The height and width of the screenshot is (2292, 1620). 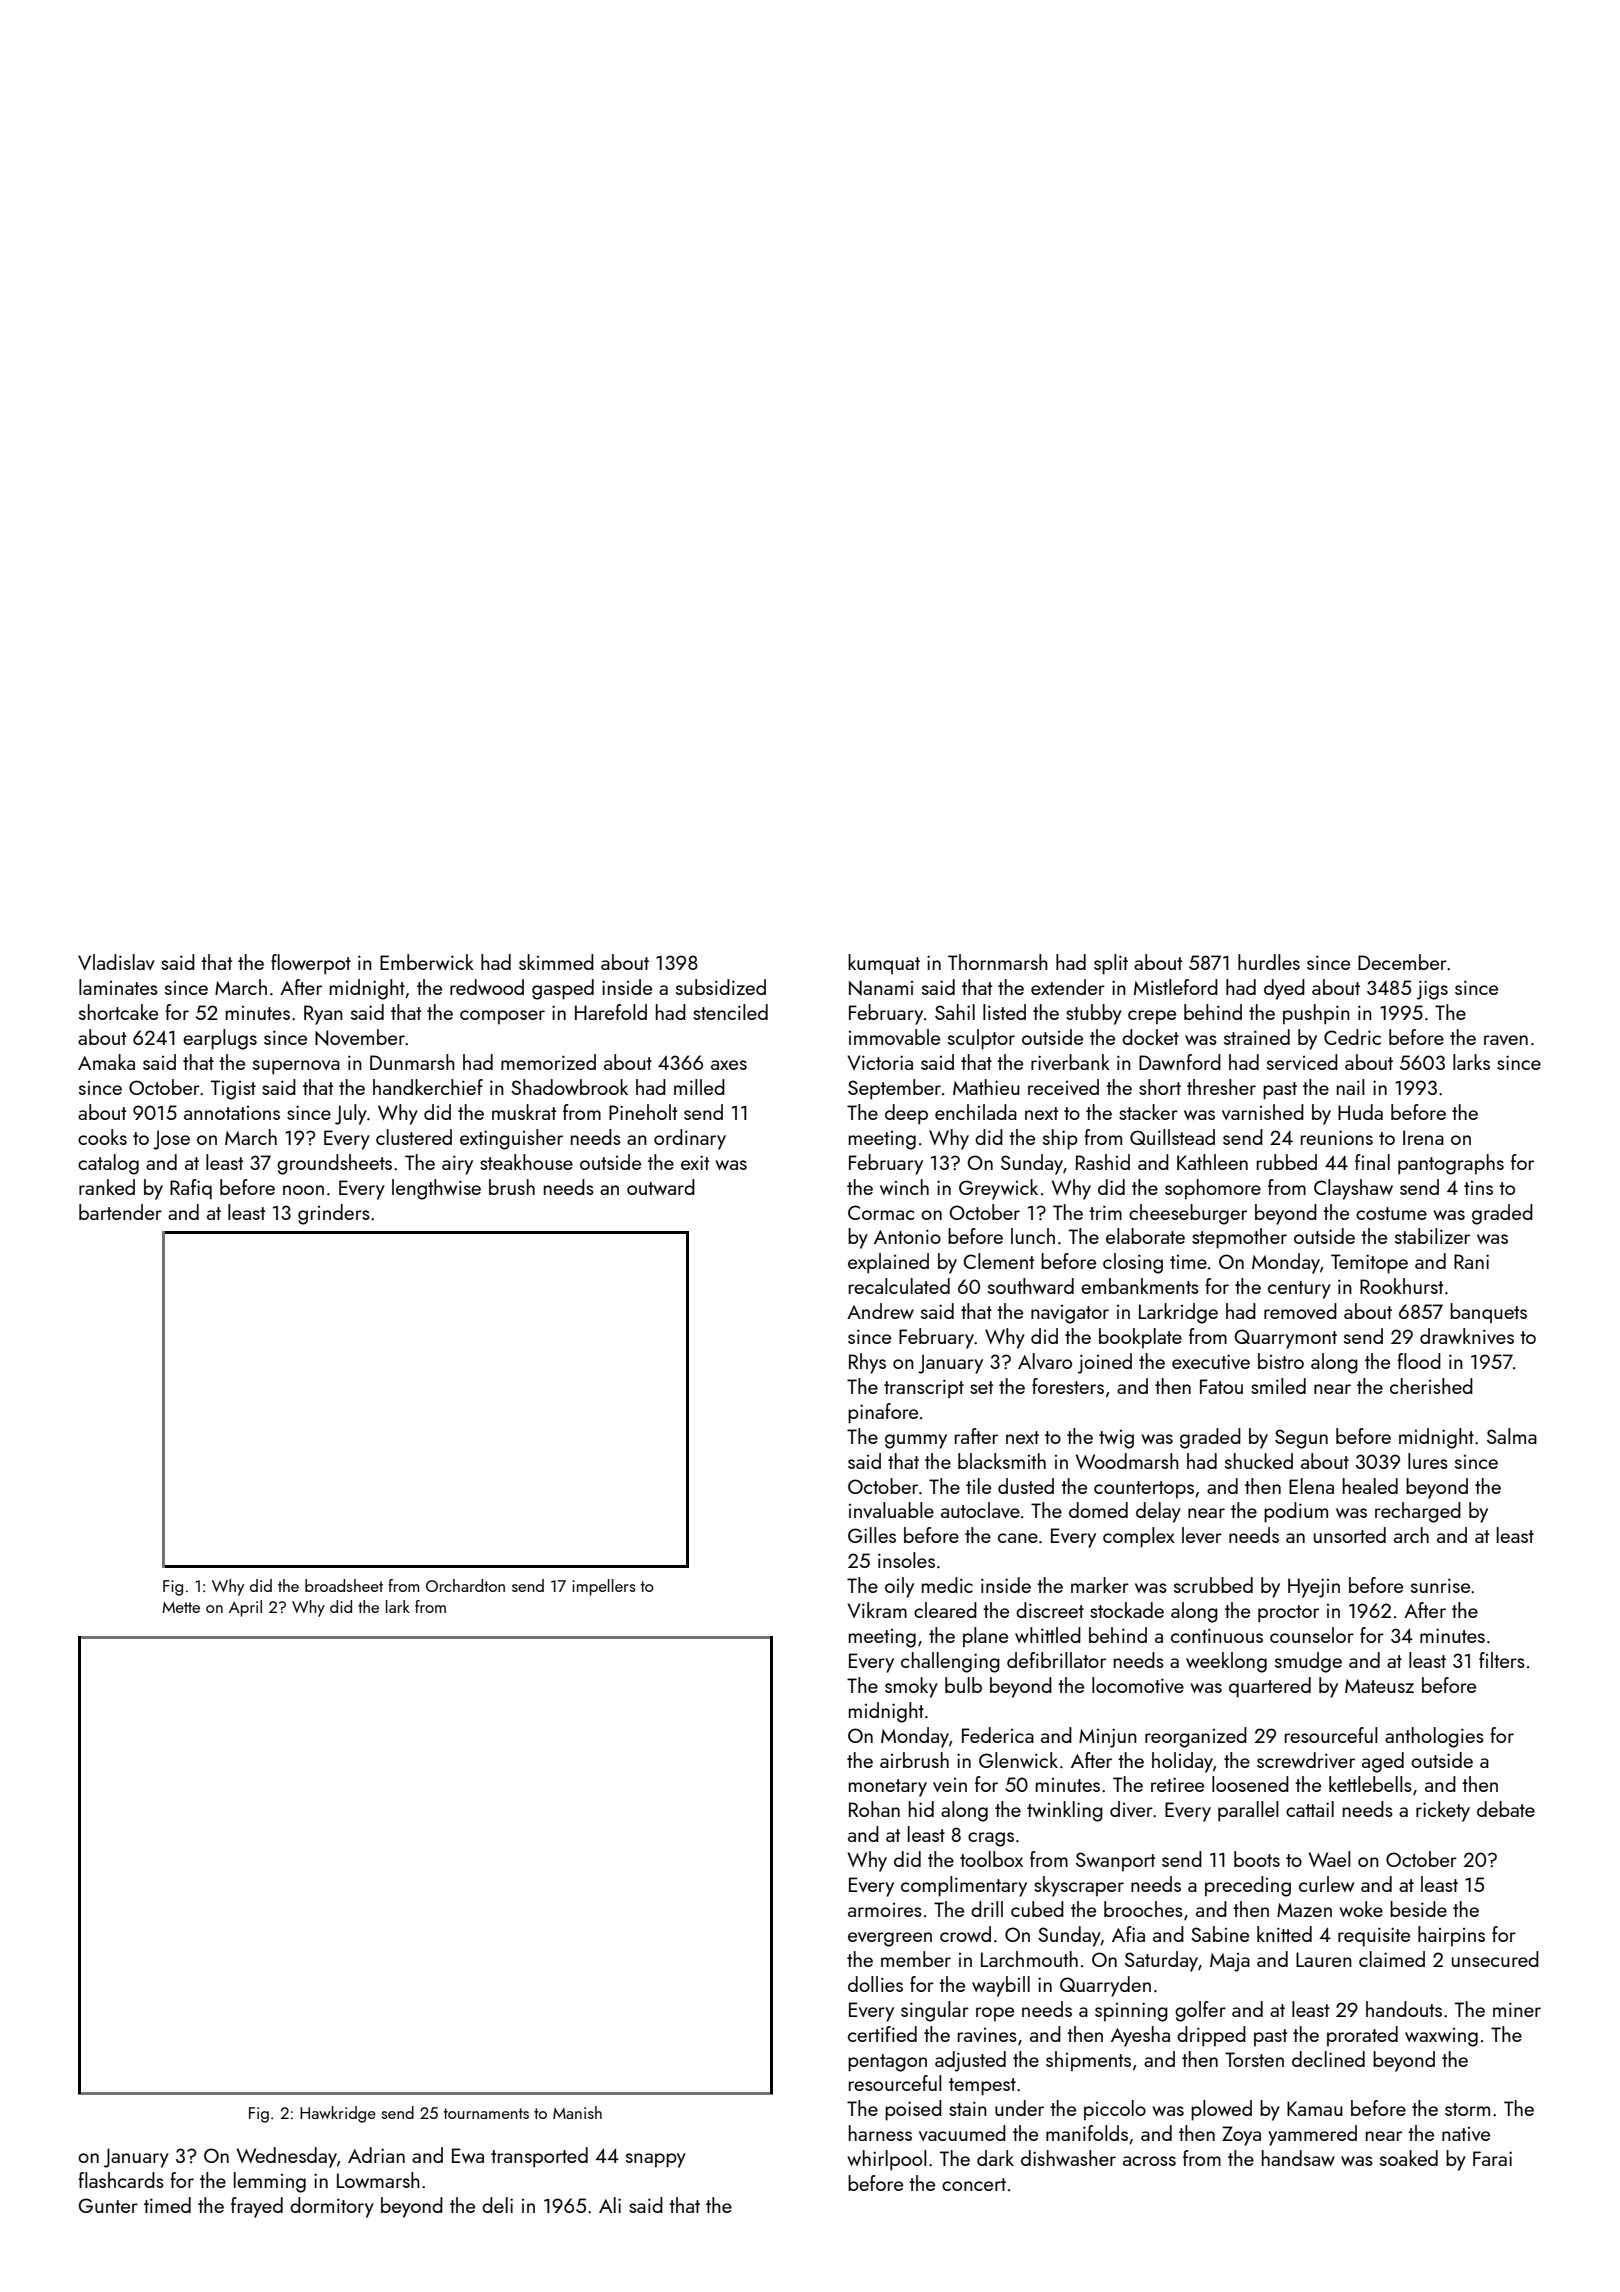 I want to click on flashcards, so click(x=121, y=2180).
